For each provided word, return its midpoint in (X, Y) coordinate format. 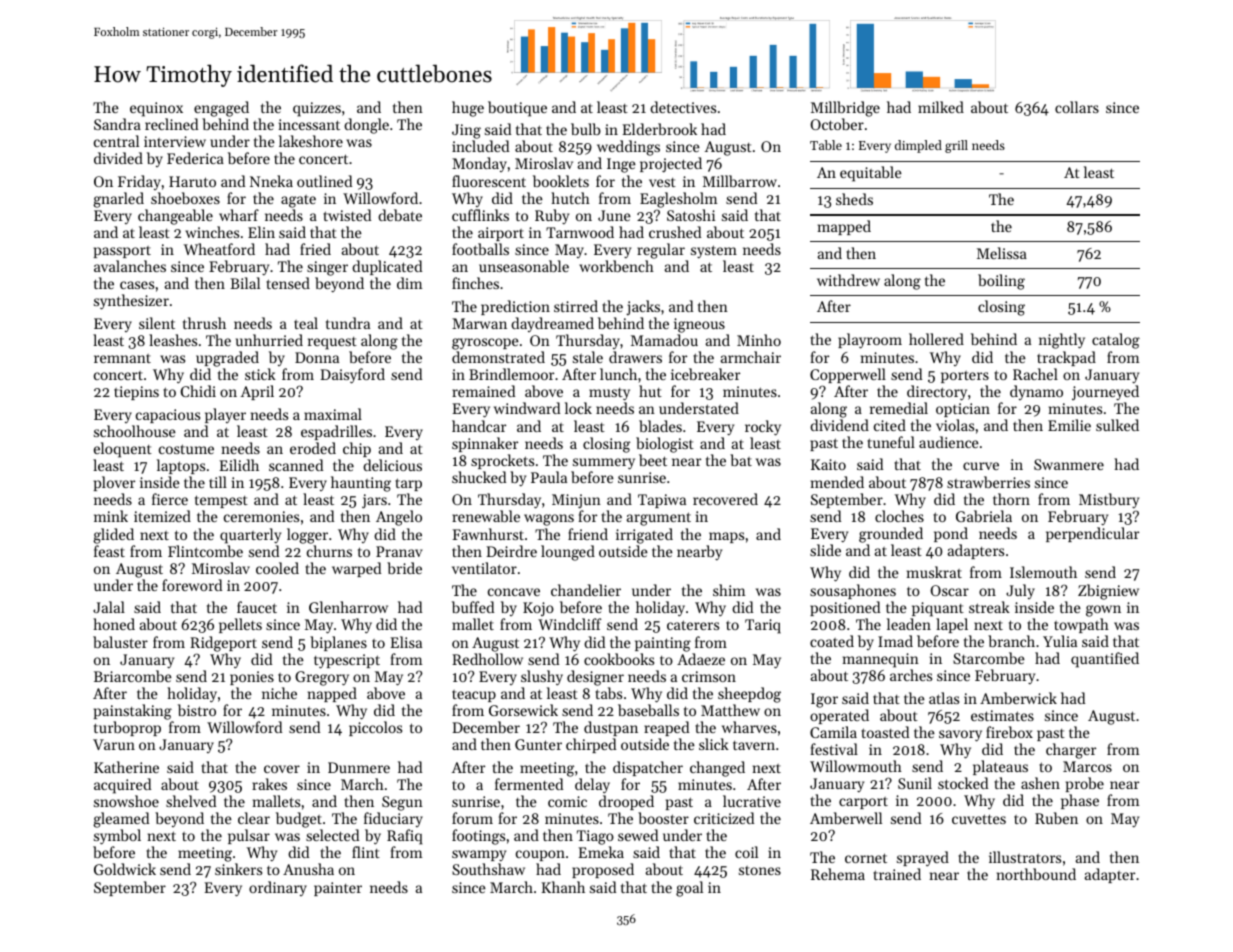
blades (660, 426)
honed (114, 624)
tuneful (891, 442)
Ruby (552, 216)
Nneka (271, 181)
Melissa (1002, 253)
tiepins (136, 393)
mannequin (881, 660)
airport (501, 234)
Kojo (538, 609)
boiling (1001, 282)
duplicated (387, 267)
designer (595, 678)
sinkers (238, 869)
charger (1071, 751)
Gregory (322, 678)
